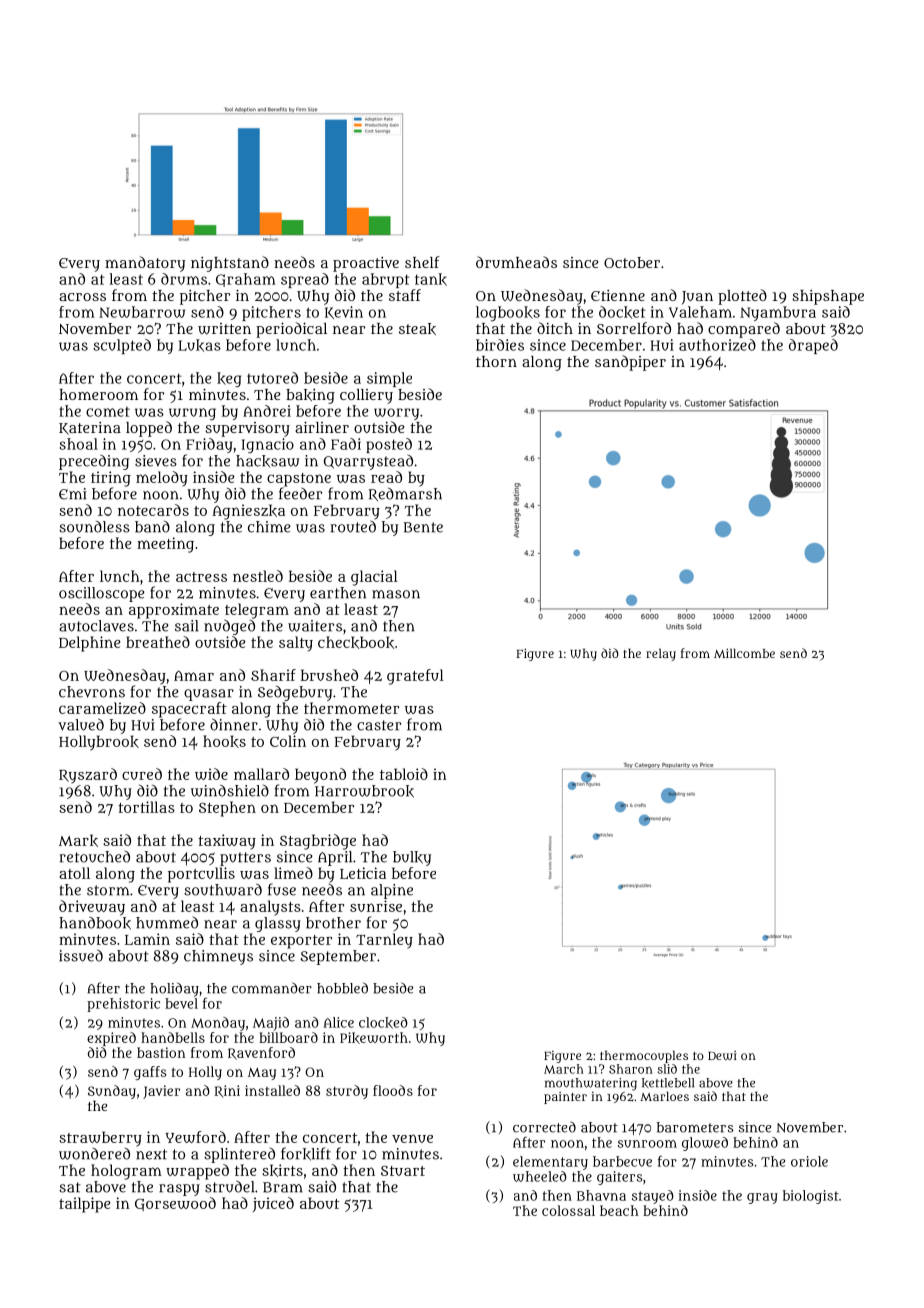  Describe the element at coordinates (422, 262) in the screenshot. I see `shelf` at that location.
